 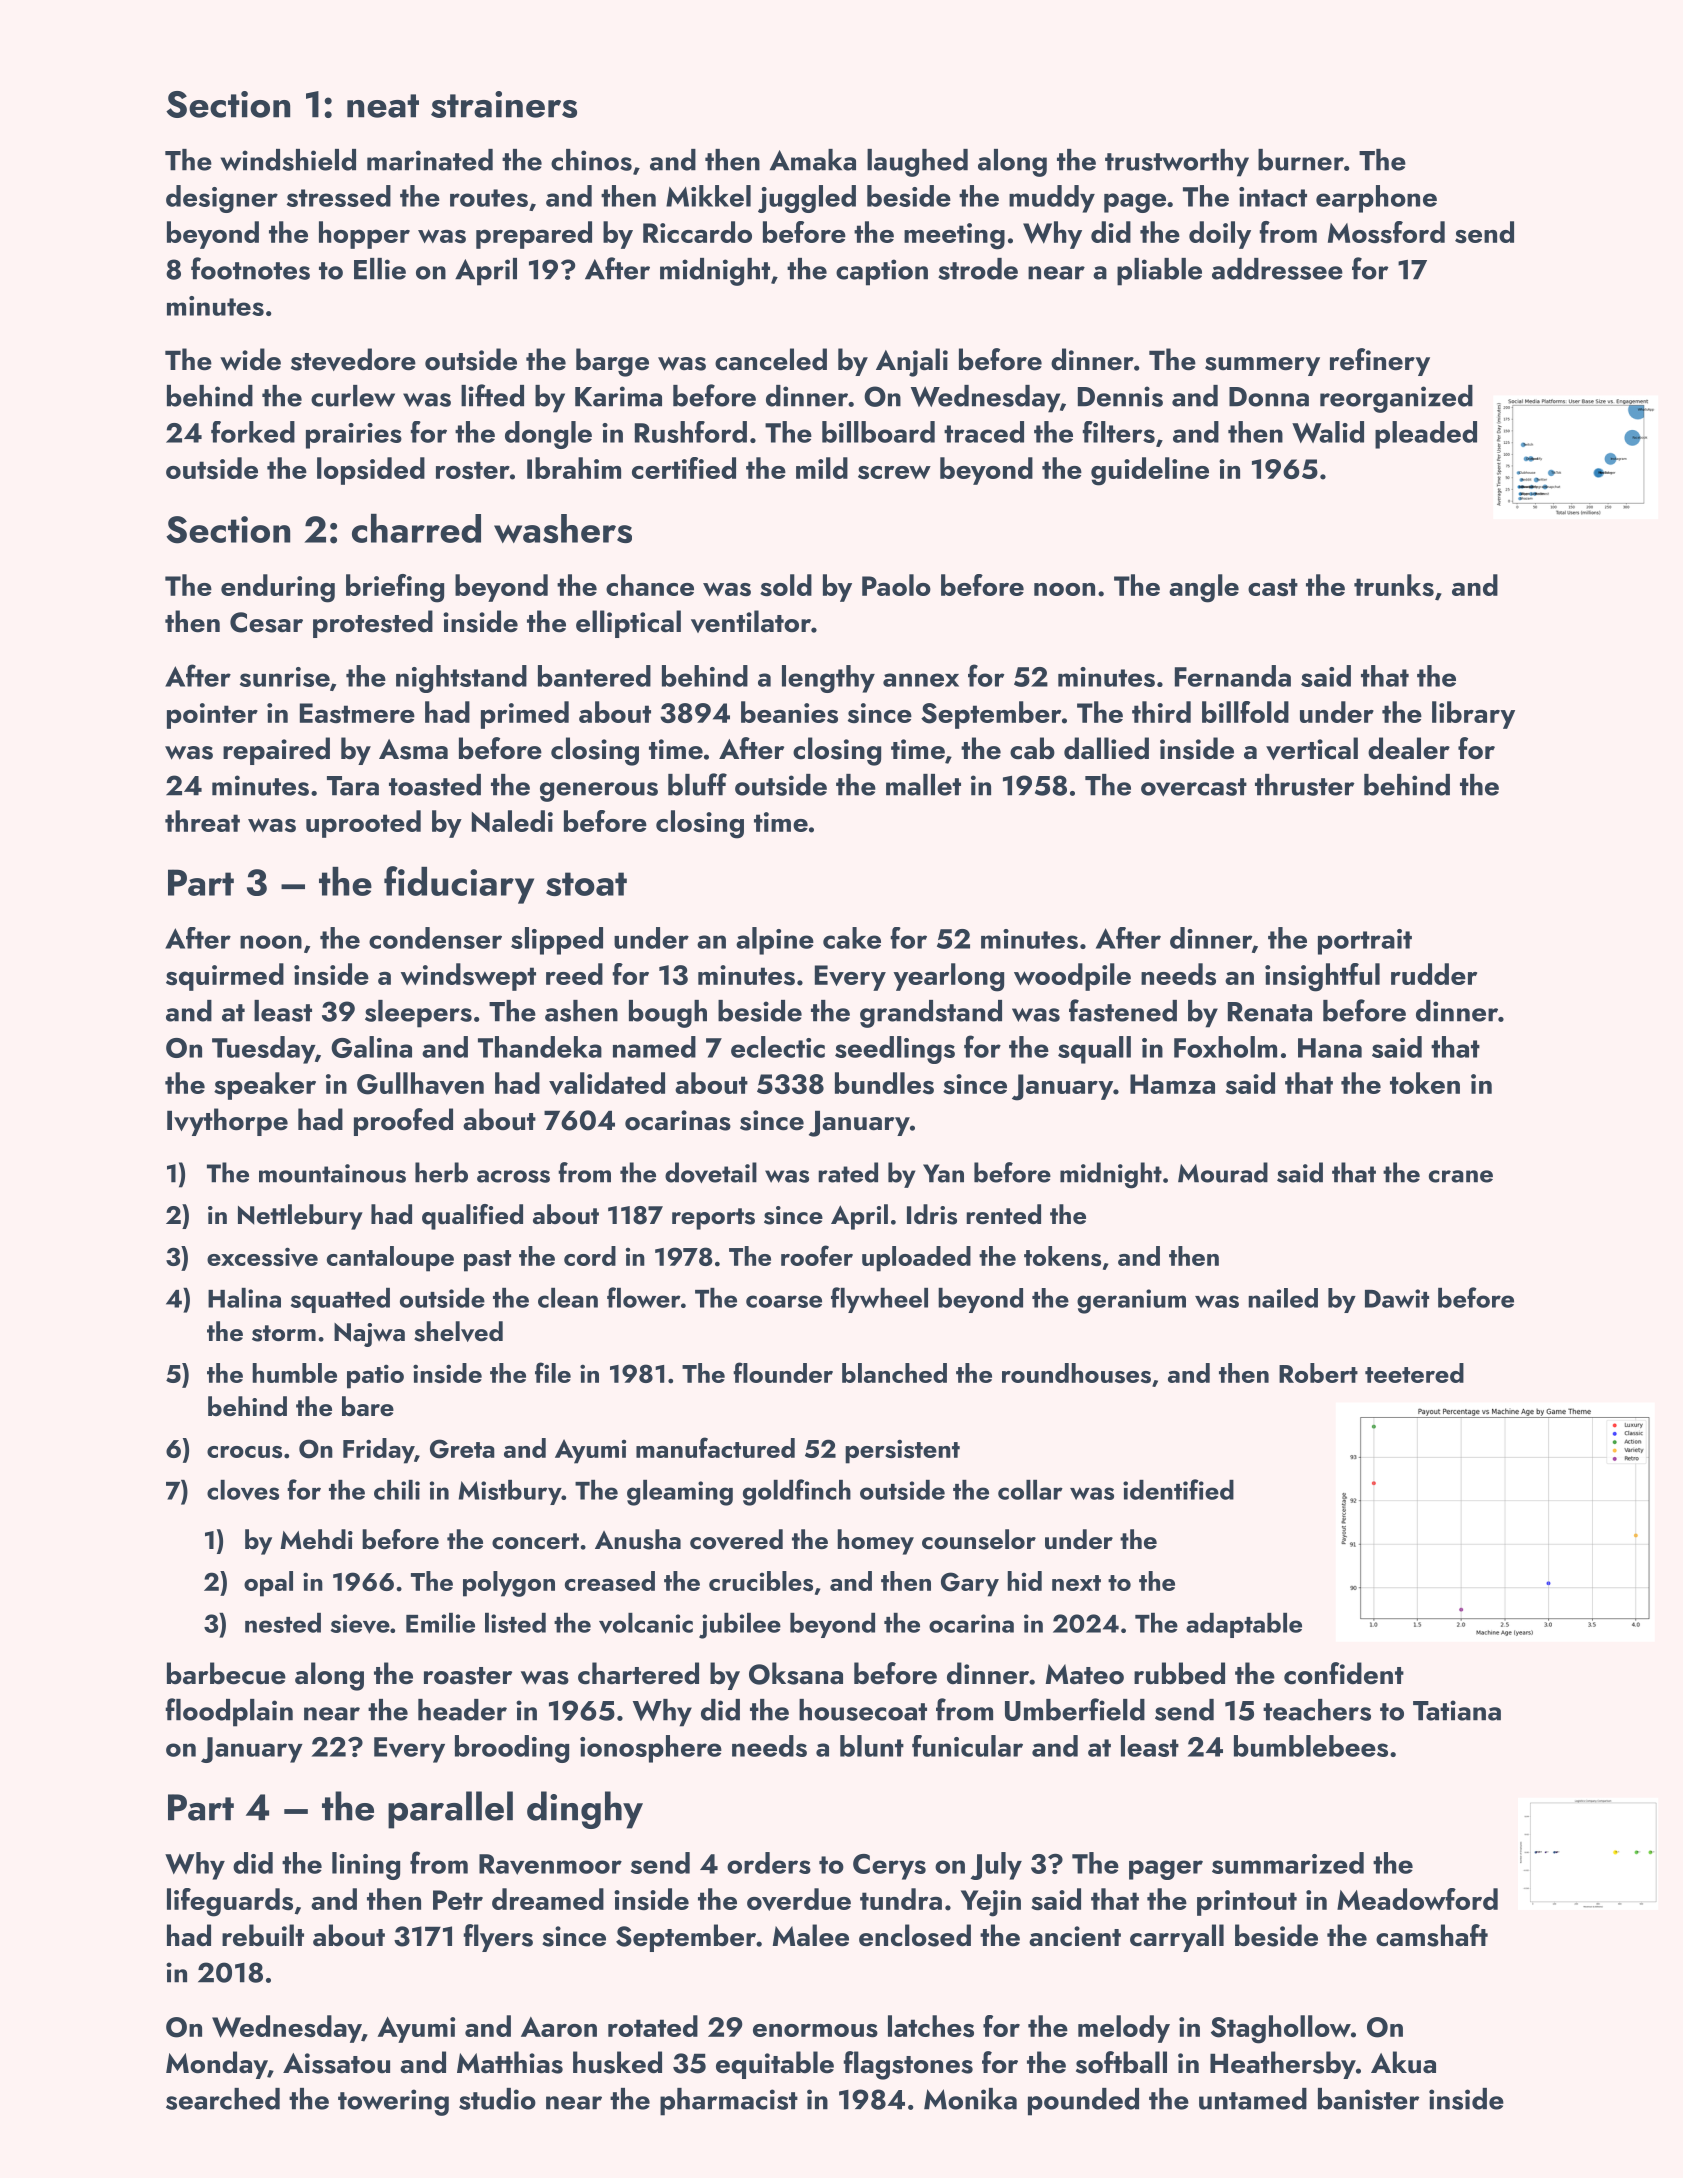 I want to click on burner, so click(x=1301, y=160).
